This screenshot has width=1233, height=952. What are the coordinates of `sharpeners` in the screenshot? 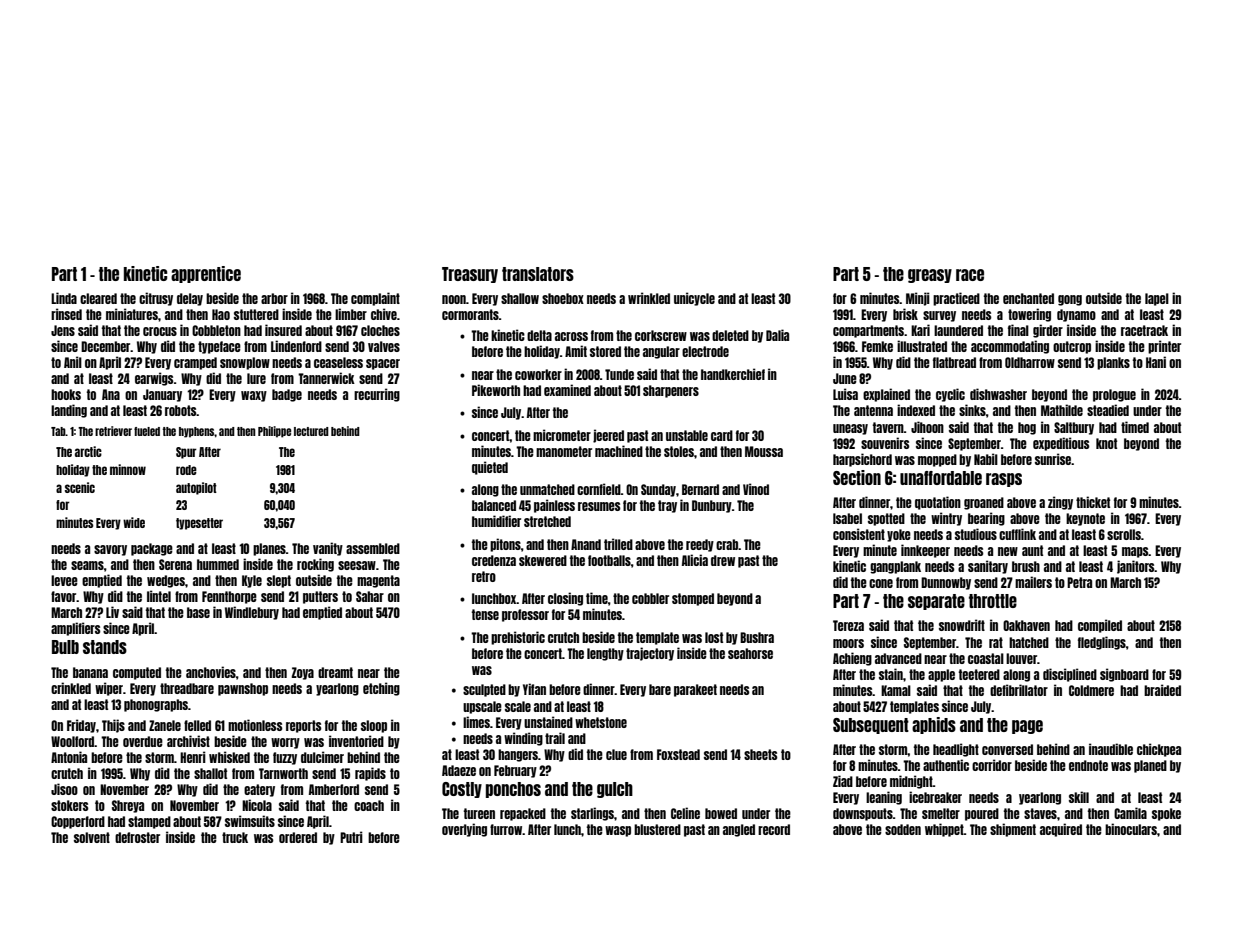 It's located at (671, 391).
